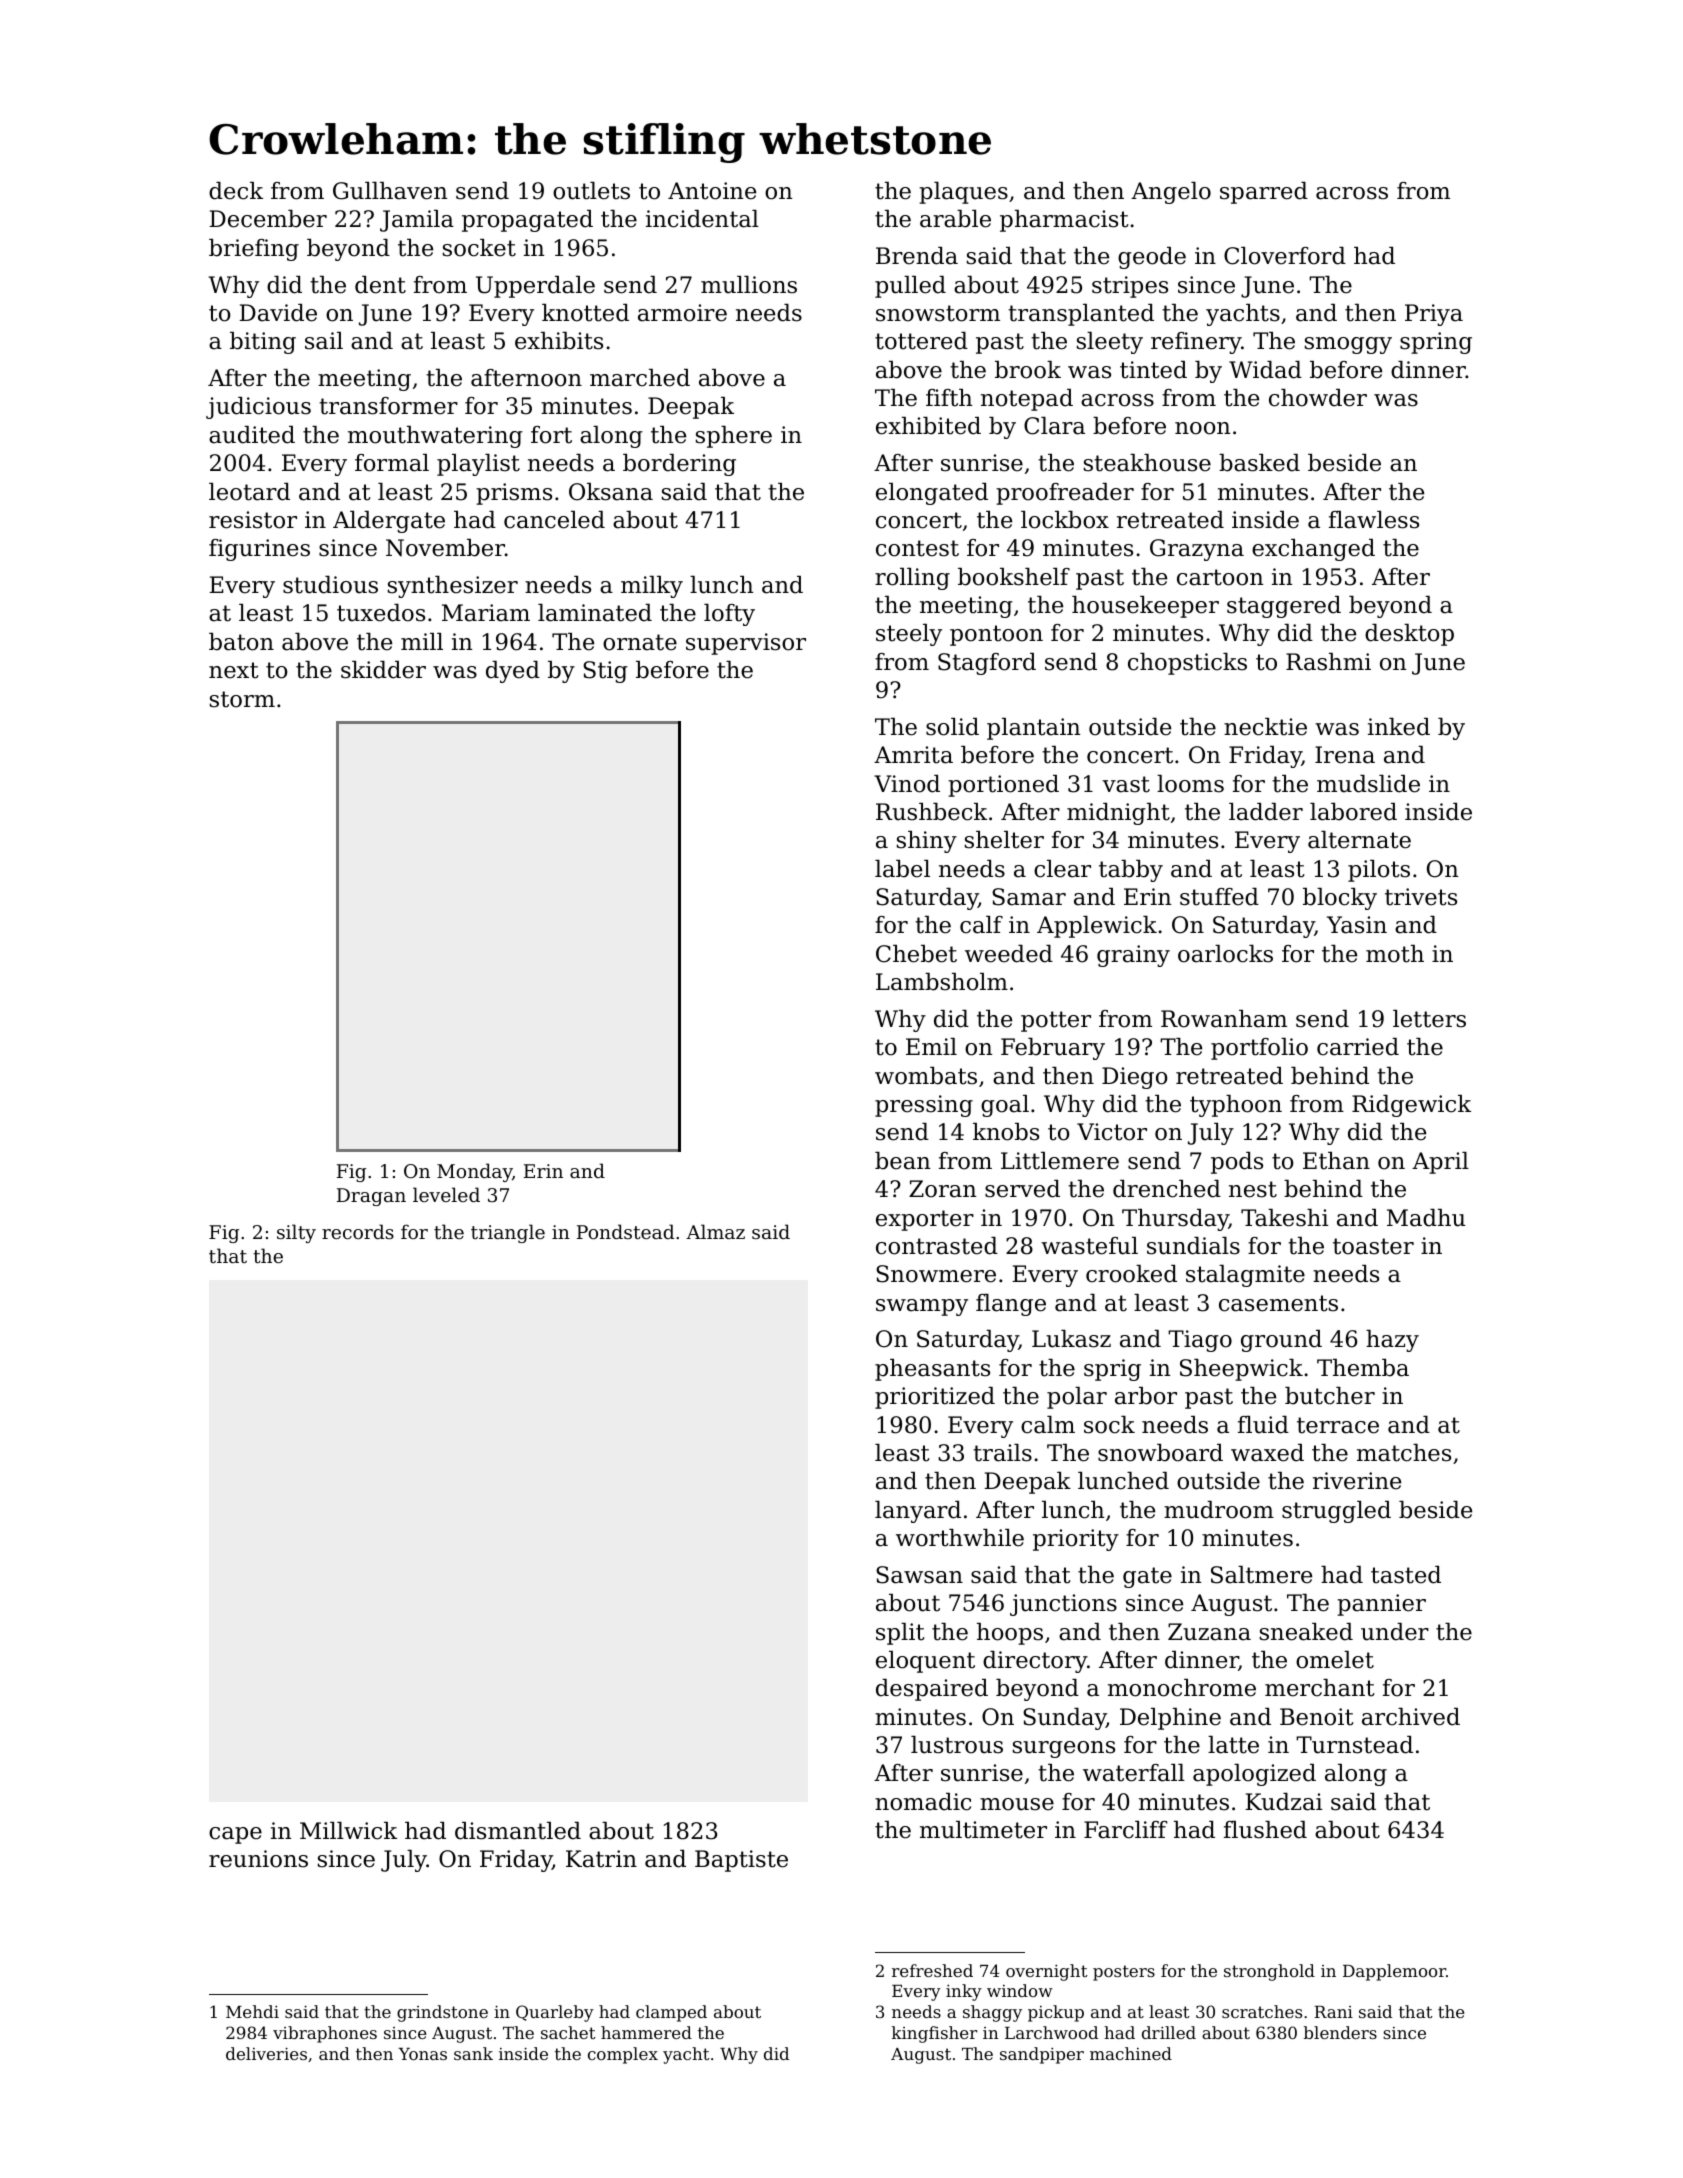 The height and width of the page is (2178, 1683). What do you see at coordinates (1193, 1246) in the page?
I see `sundials` at bounding box center [1193, 1246].
